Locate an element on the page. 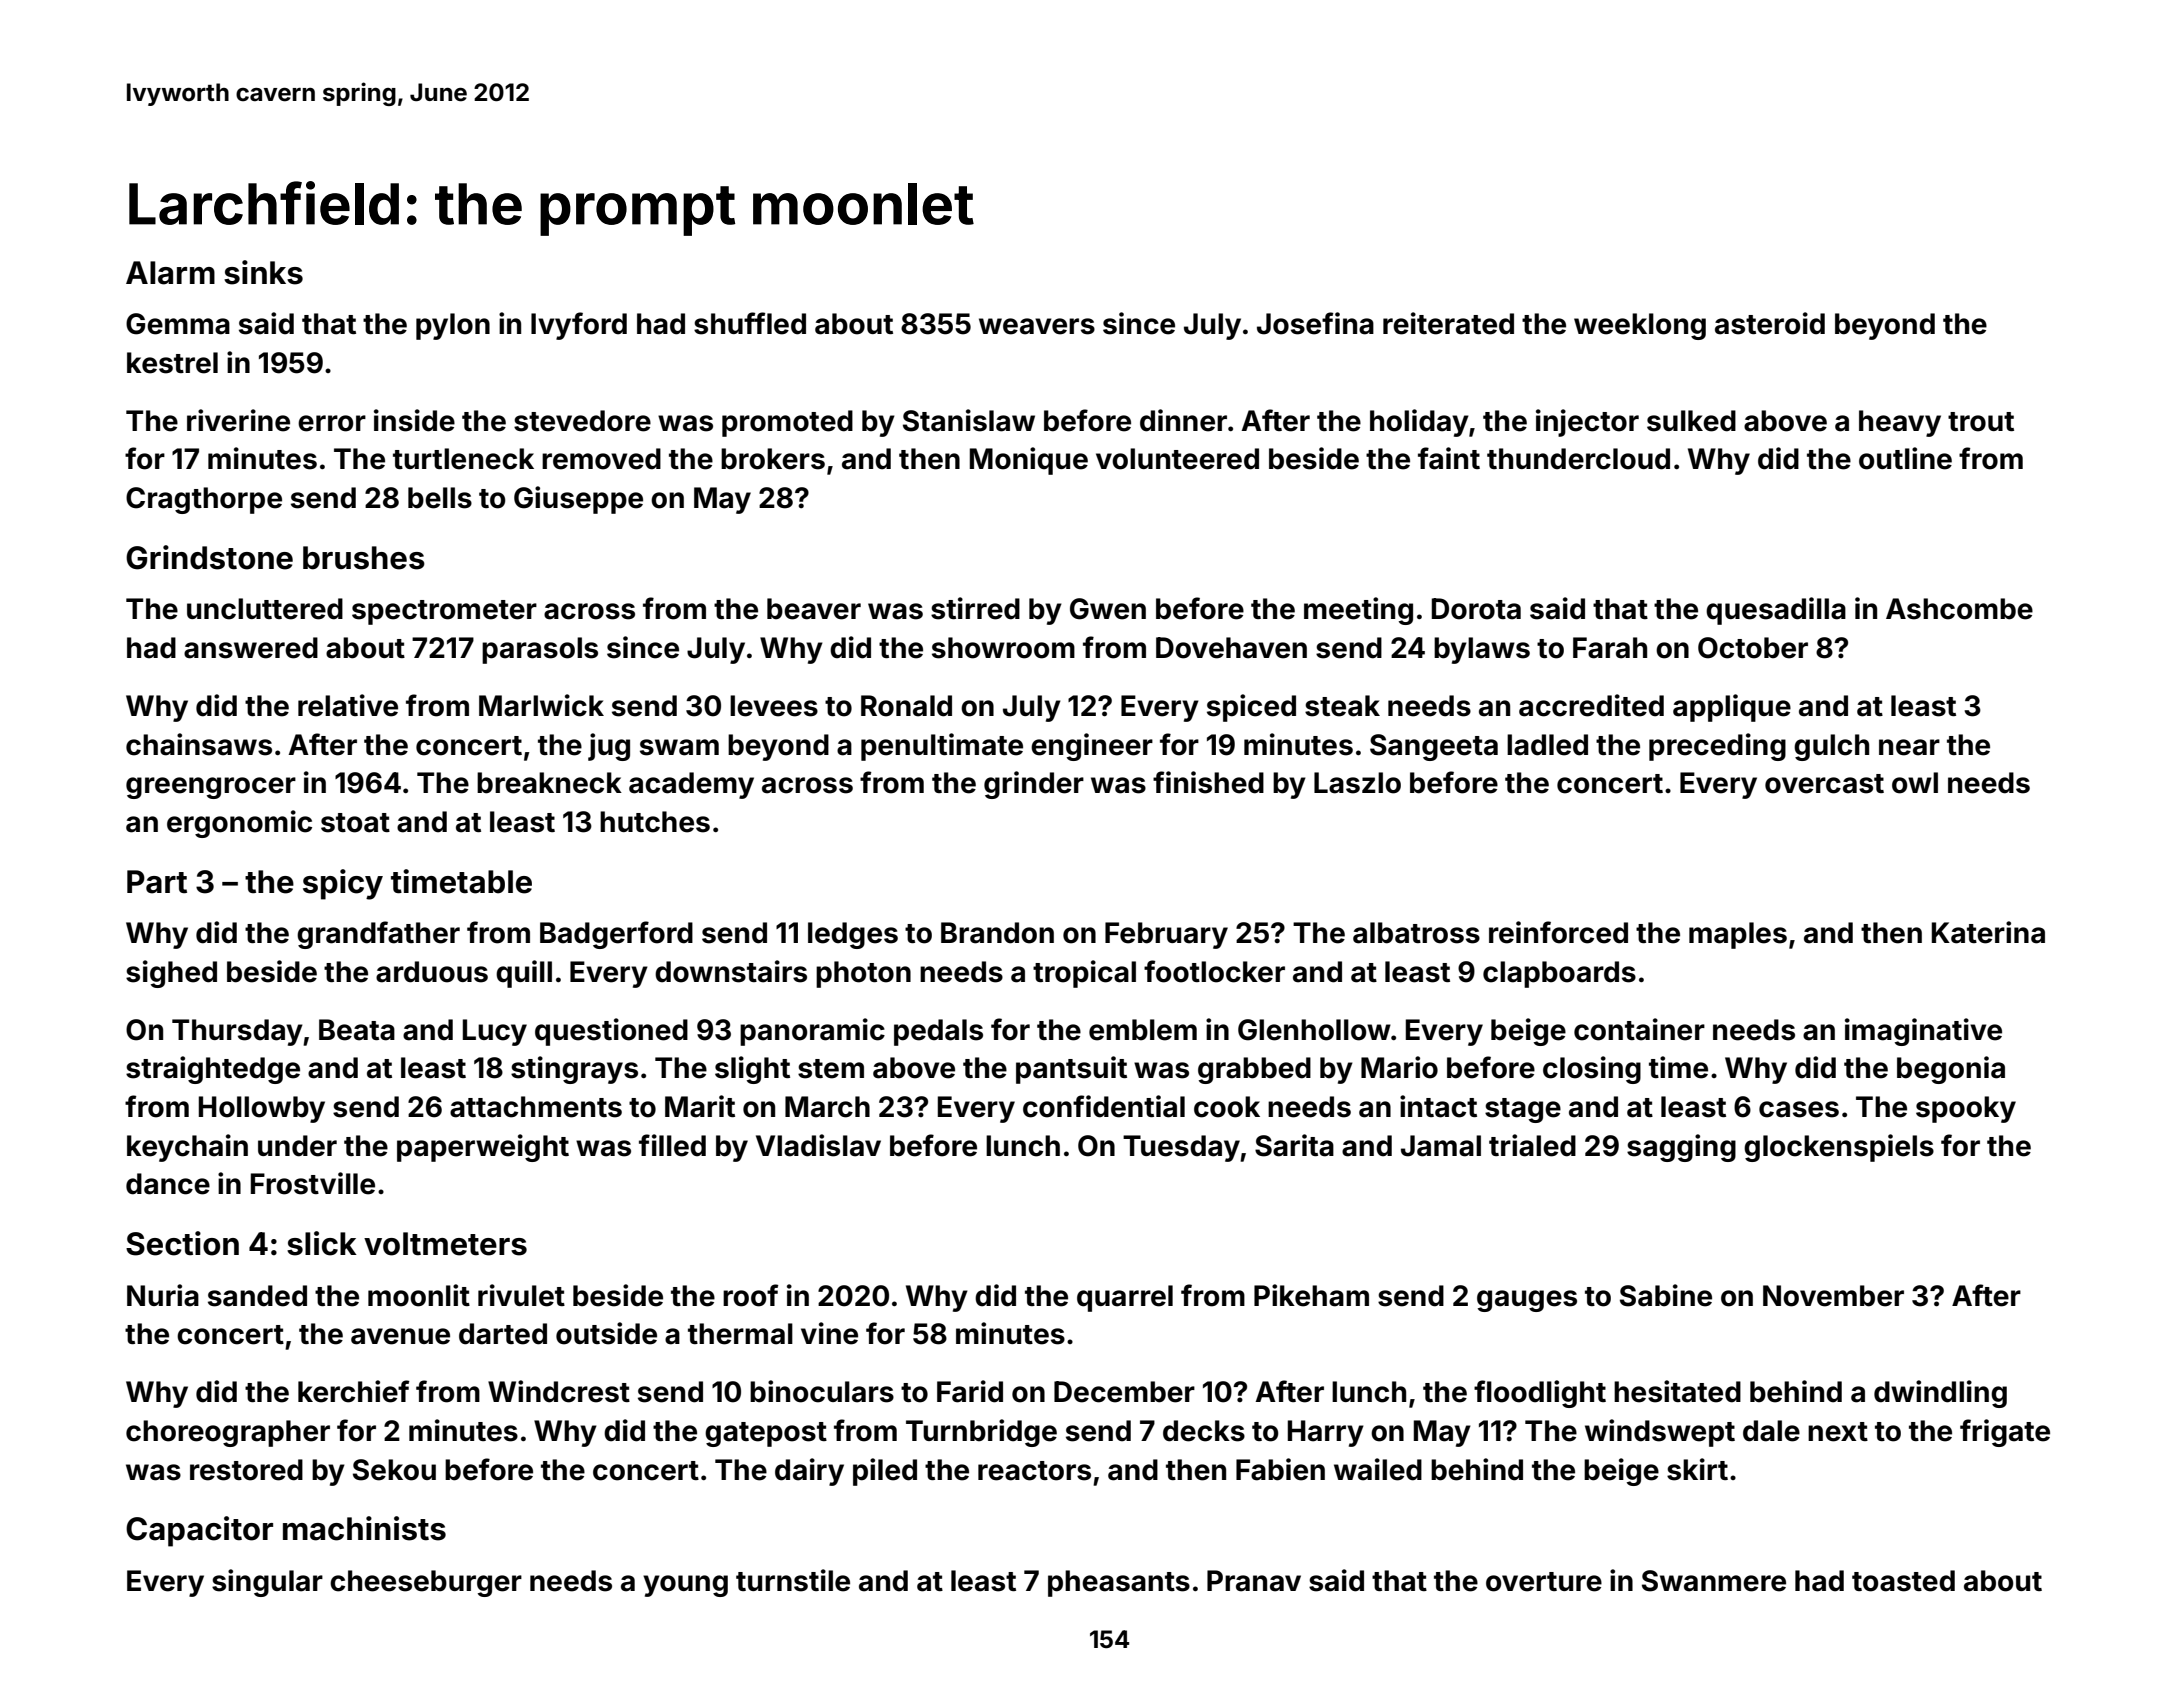 The image size is (2178, 1683). Josefina is located at coordinates (1315, 323).
